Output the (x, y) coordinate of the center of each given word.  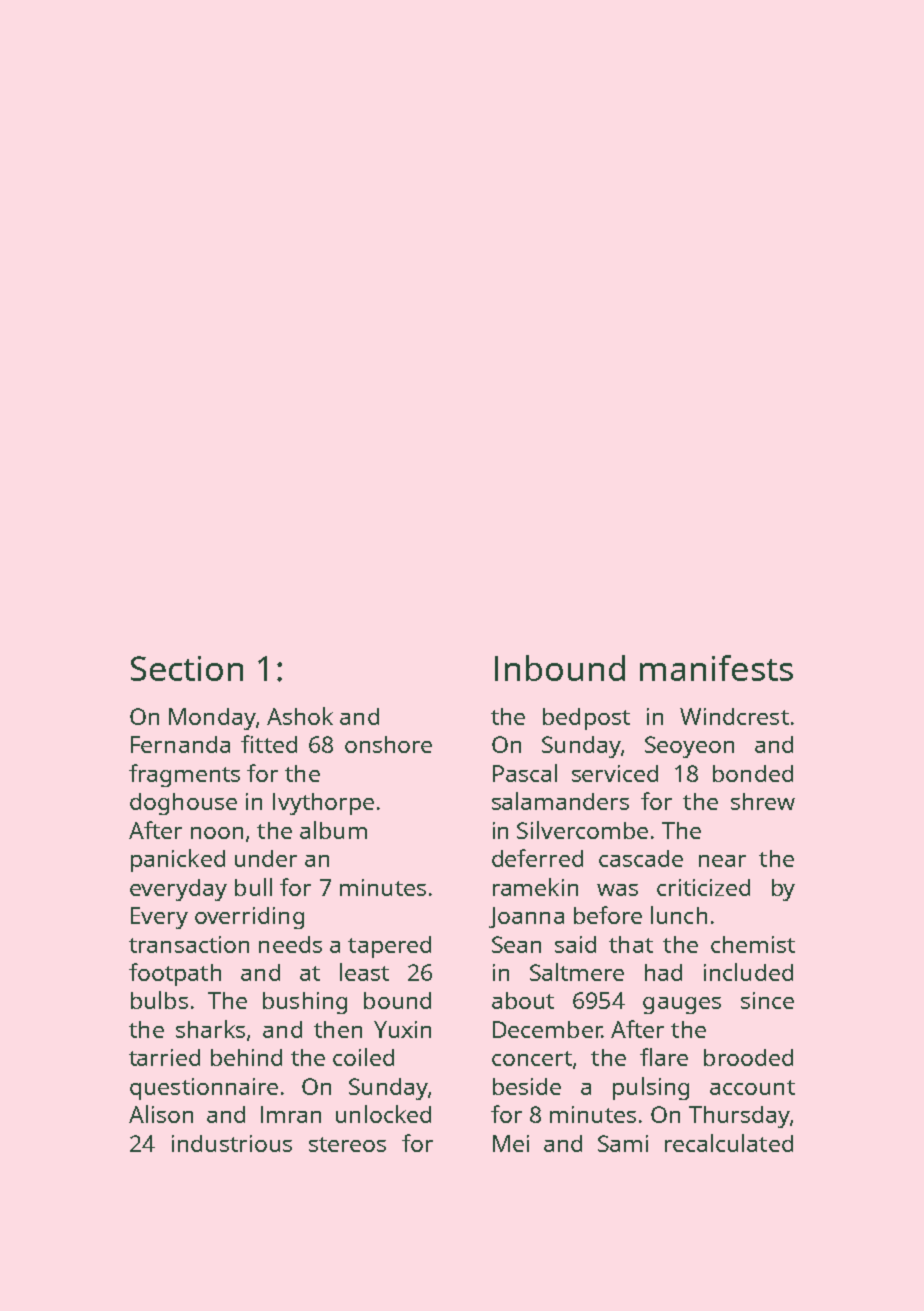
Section (187, 668)
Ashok (300, 716)
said (575, 944)
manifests (716, 668)
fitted (269, 744)
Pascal (525, 773)
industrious (232, 1143)
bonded (753, 773)
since (767, 1000)
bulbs (159, 1000)
